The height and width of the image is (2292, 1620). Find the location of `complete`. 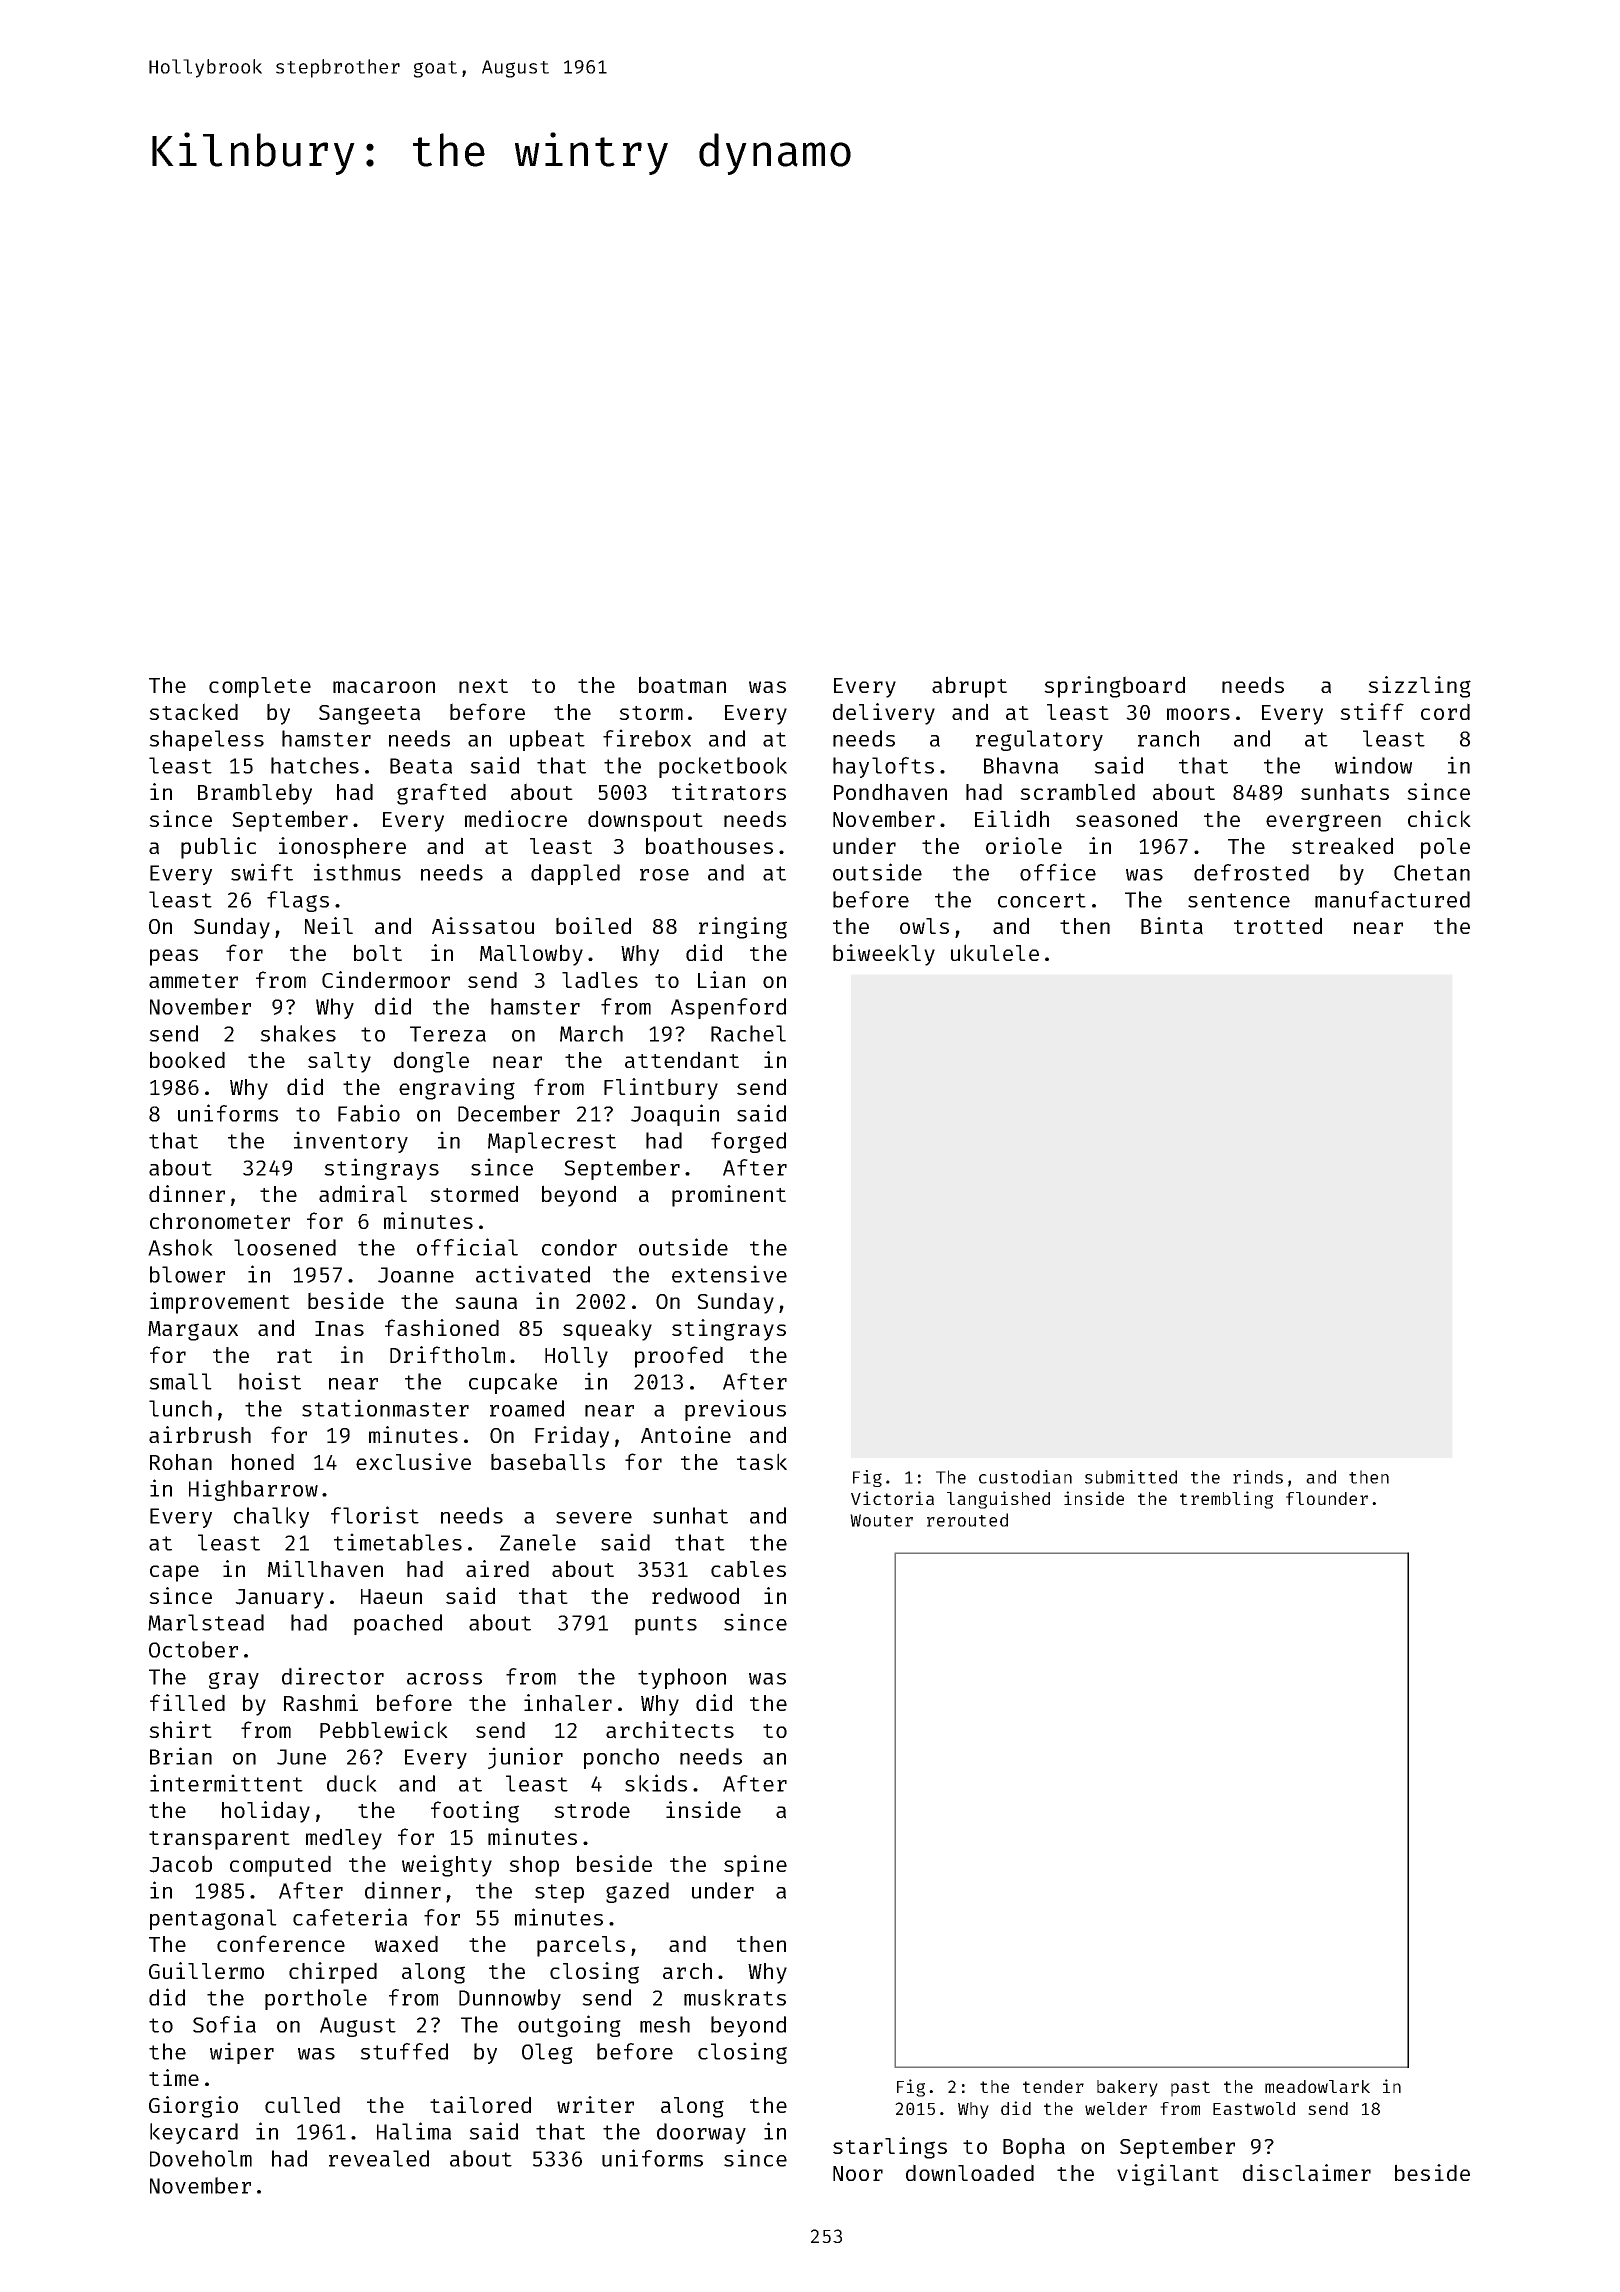

complete is located at coordinates (260, 687).
